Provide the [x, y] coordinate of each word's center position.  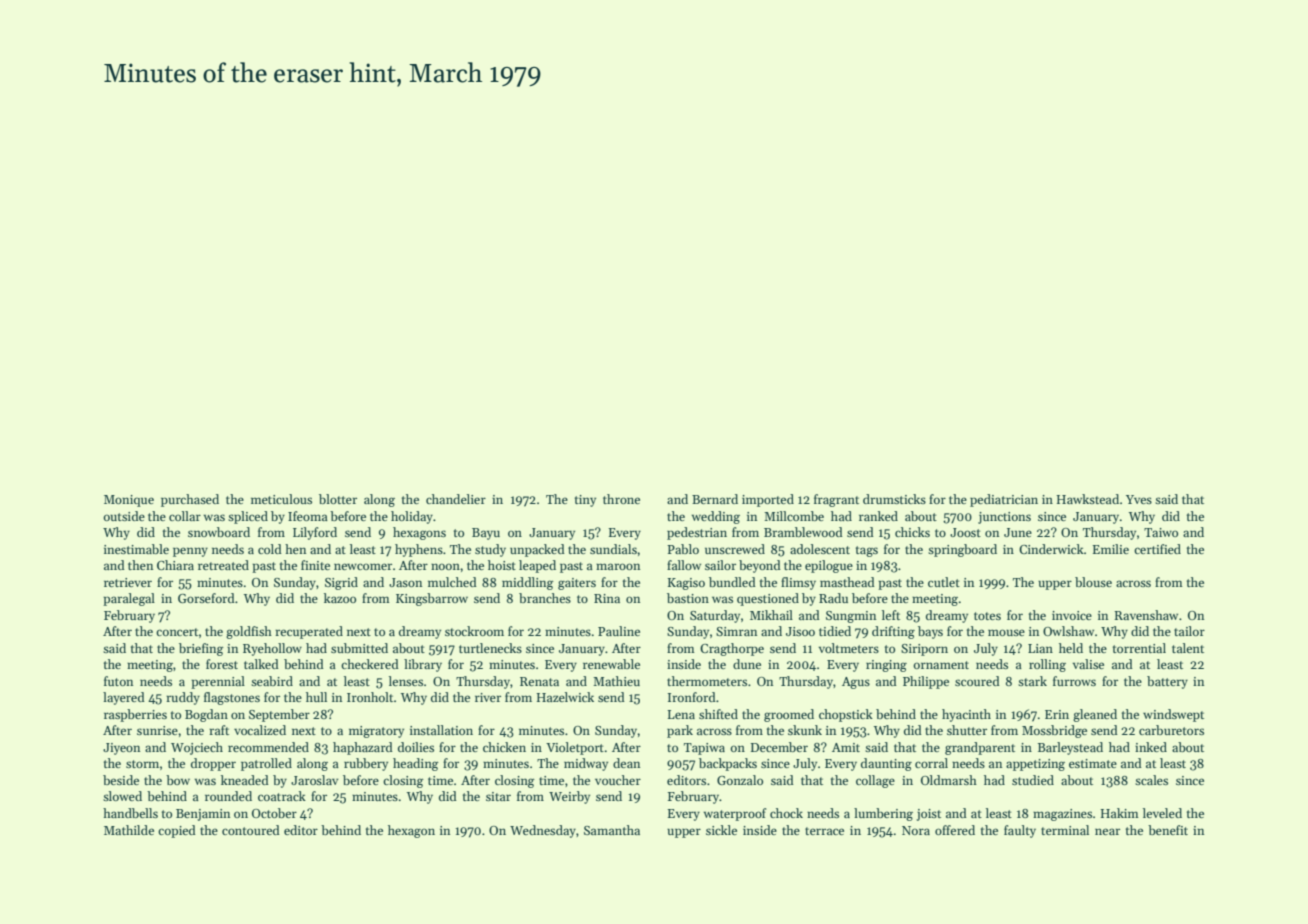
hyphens [419, 550]
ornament [941, 665]
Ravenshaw [1146, 615]
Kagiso [686, 584]
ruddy [183, 698]
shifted [718, 714]
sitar [498, 796]
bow [178, 780]
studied [1033, 780]
